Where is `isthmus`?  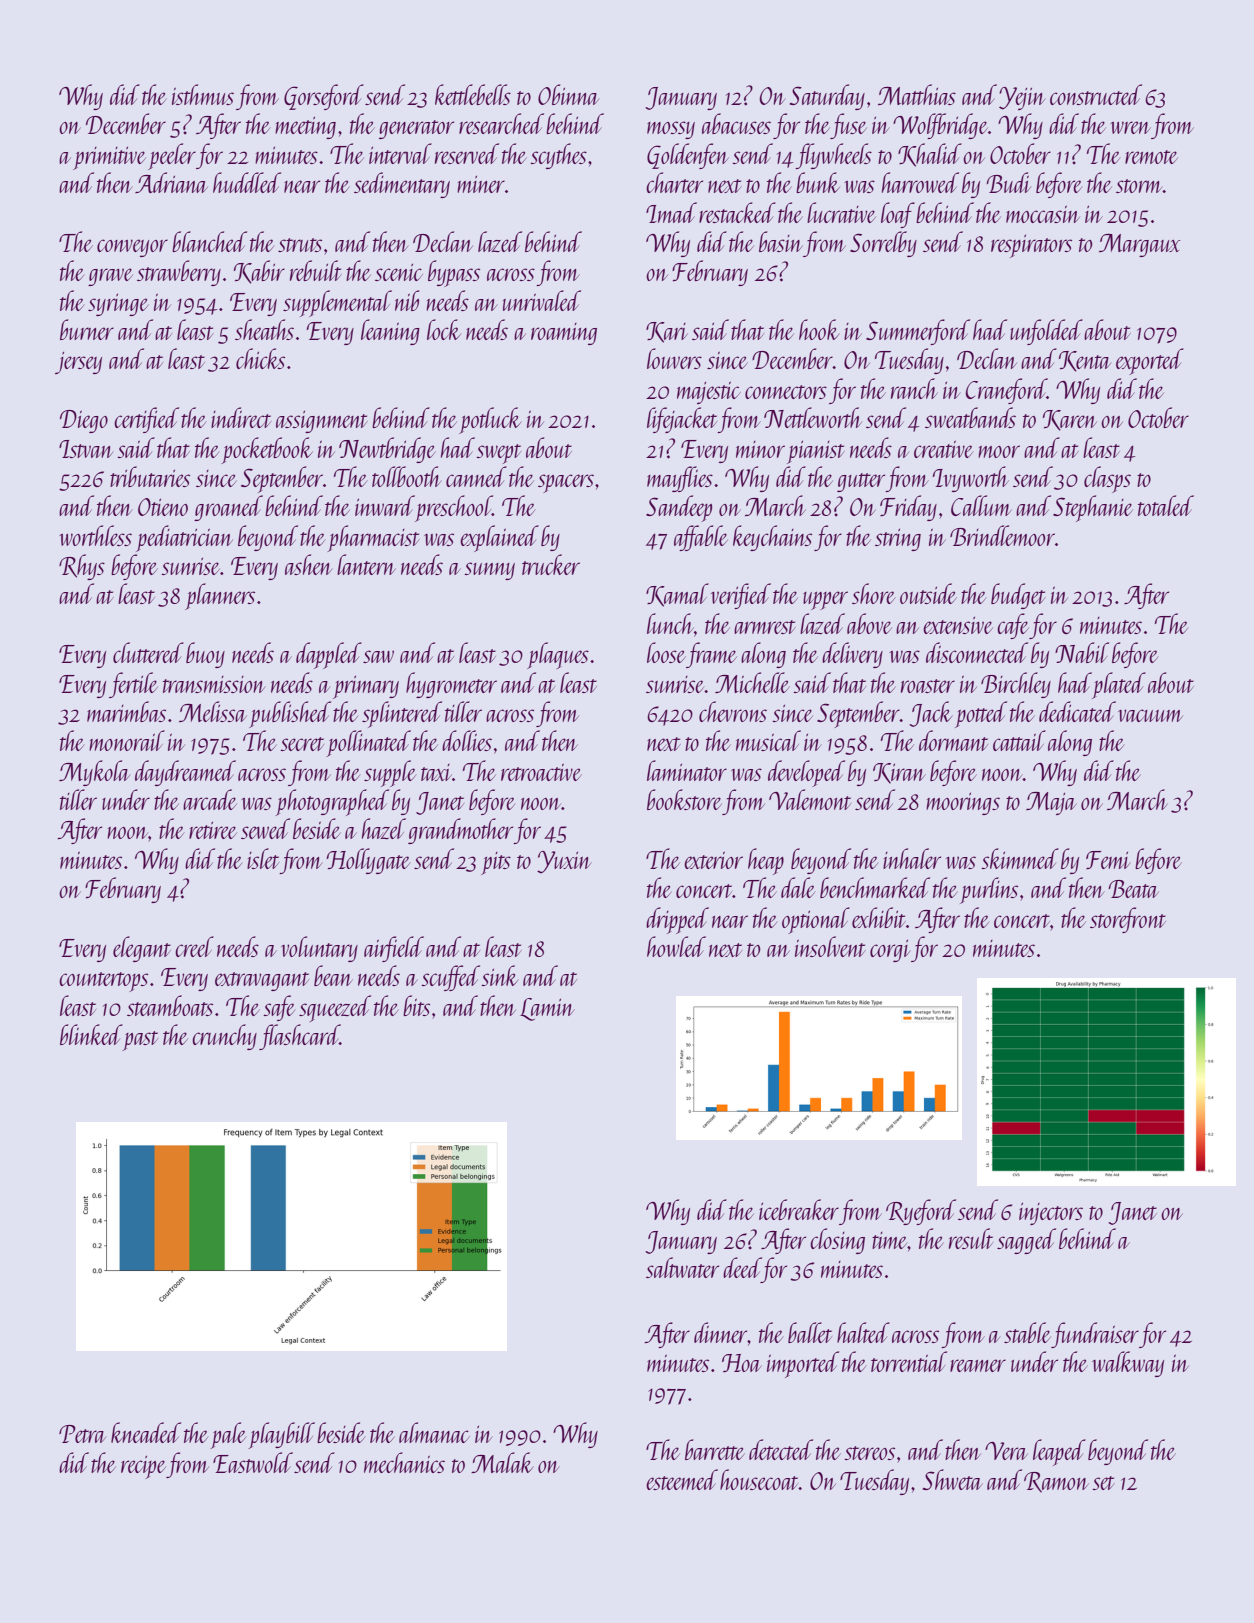 isthmus is located at coordinates (203, 94).
